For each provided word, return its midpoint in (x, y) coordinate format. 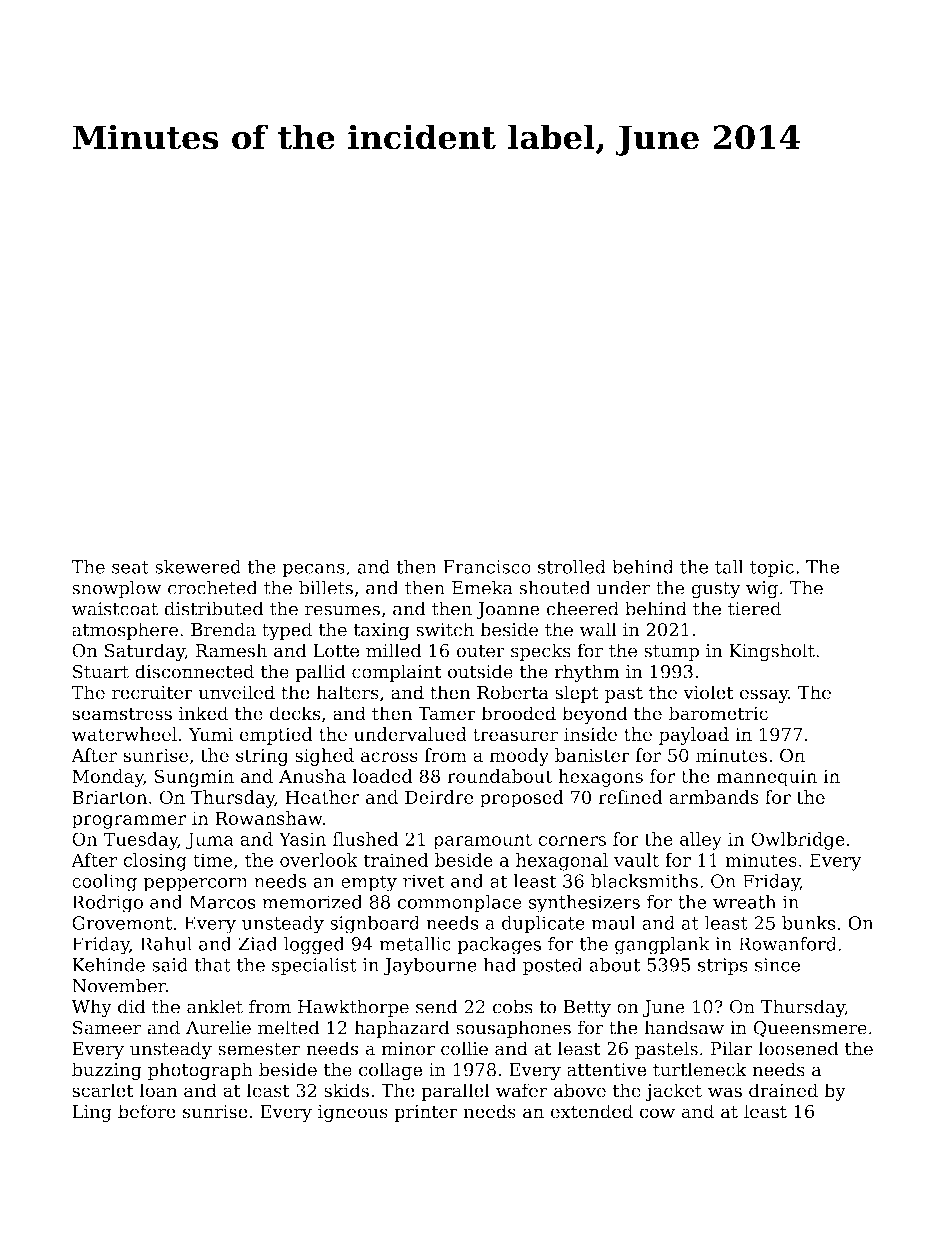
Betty (587, 1009)
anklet (215, 1006)
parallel (455, 1092)
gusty (716, 590)
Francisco (487, 567)
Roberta (513, 692)
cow (657, 1113)
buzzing (107, 1071)
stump (671, 653)
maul (614, 923)
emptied (276, 736)
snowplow (117, 589)
